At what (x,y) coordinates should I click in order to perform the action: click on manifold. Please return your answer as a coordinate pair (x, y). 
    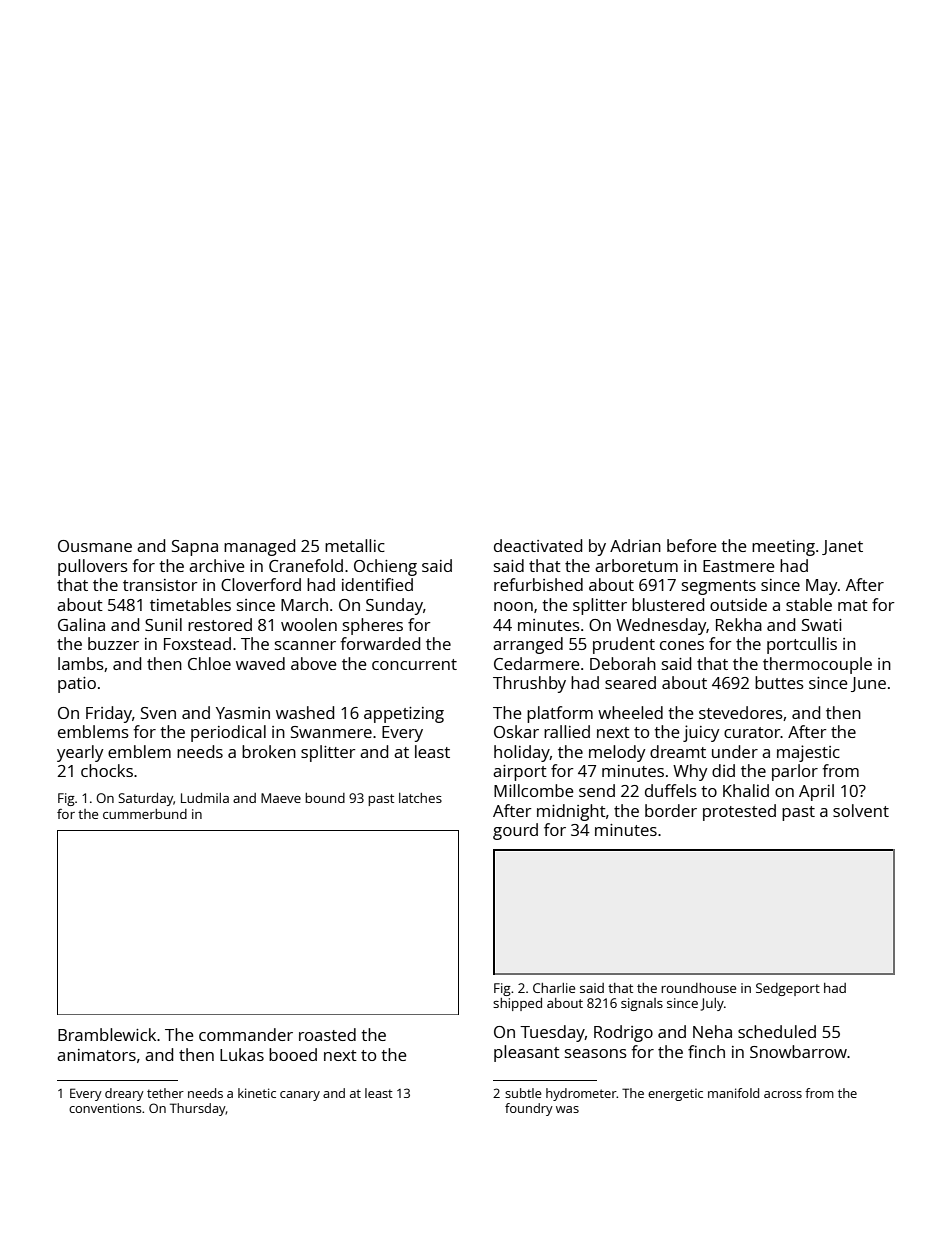
    Looking at the image, I should click on (733, 1093).
